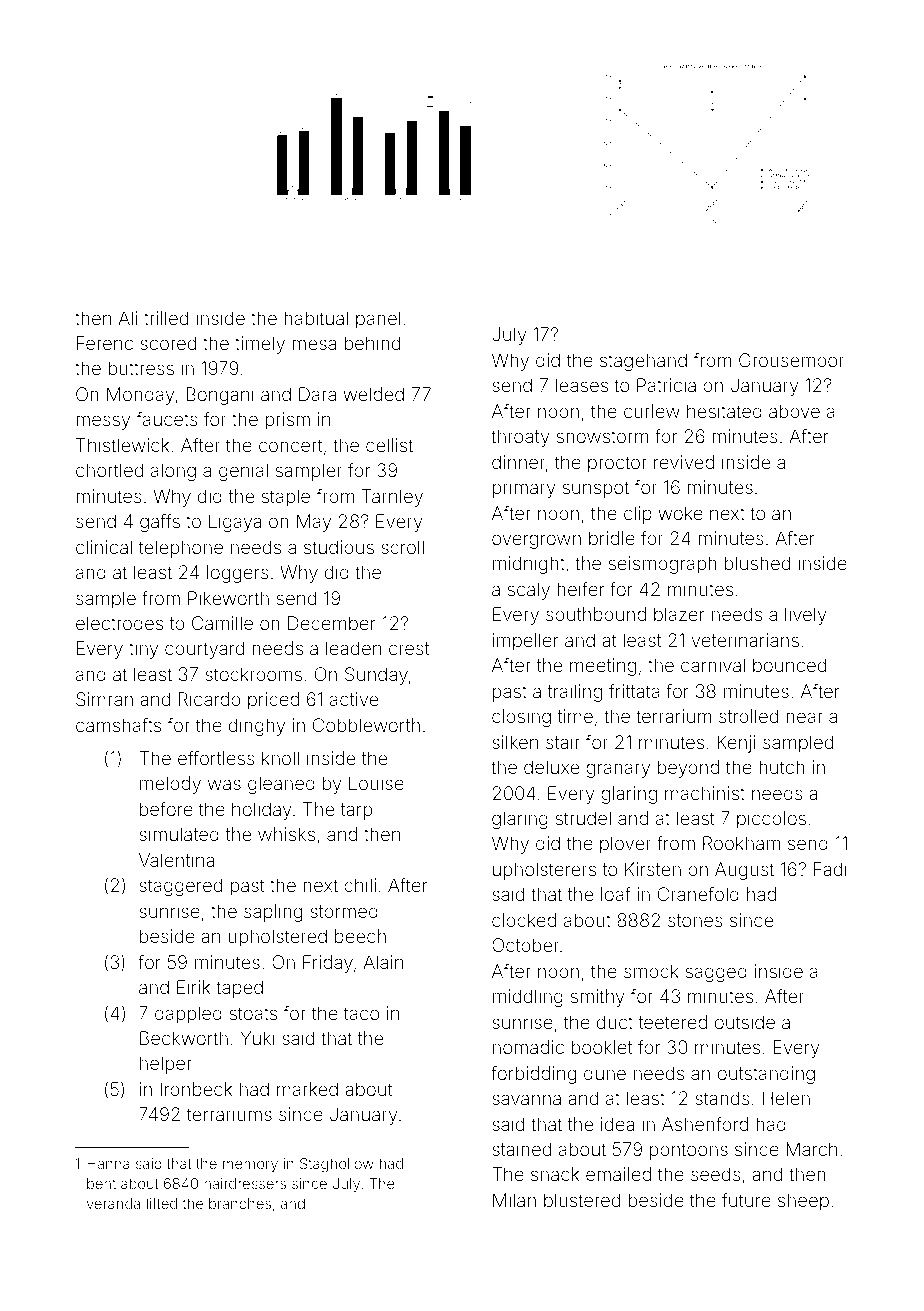 Image resolution: width=924 pixels, height=1311 pixels. Describe the element at coordinates (520, 438) in the screenshot. I see `throaty` at that location.
